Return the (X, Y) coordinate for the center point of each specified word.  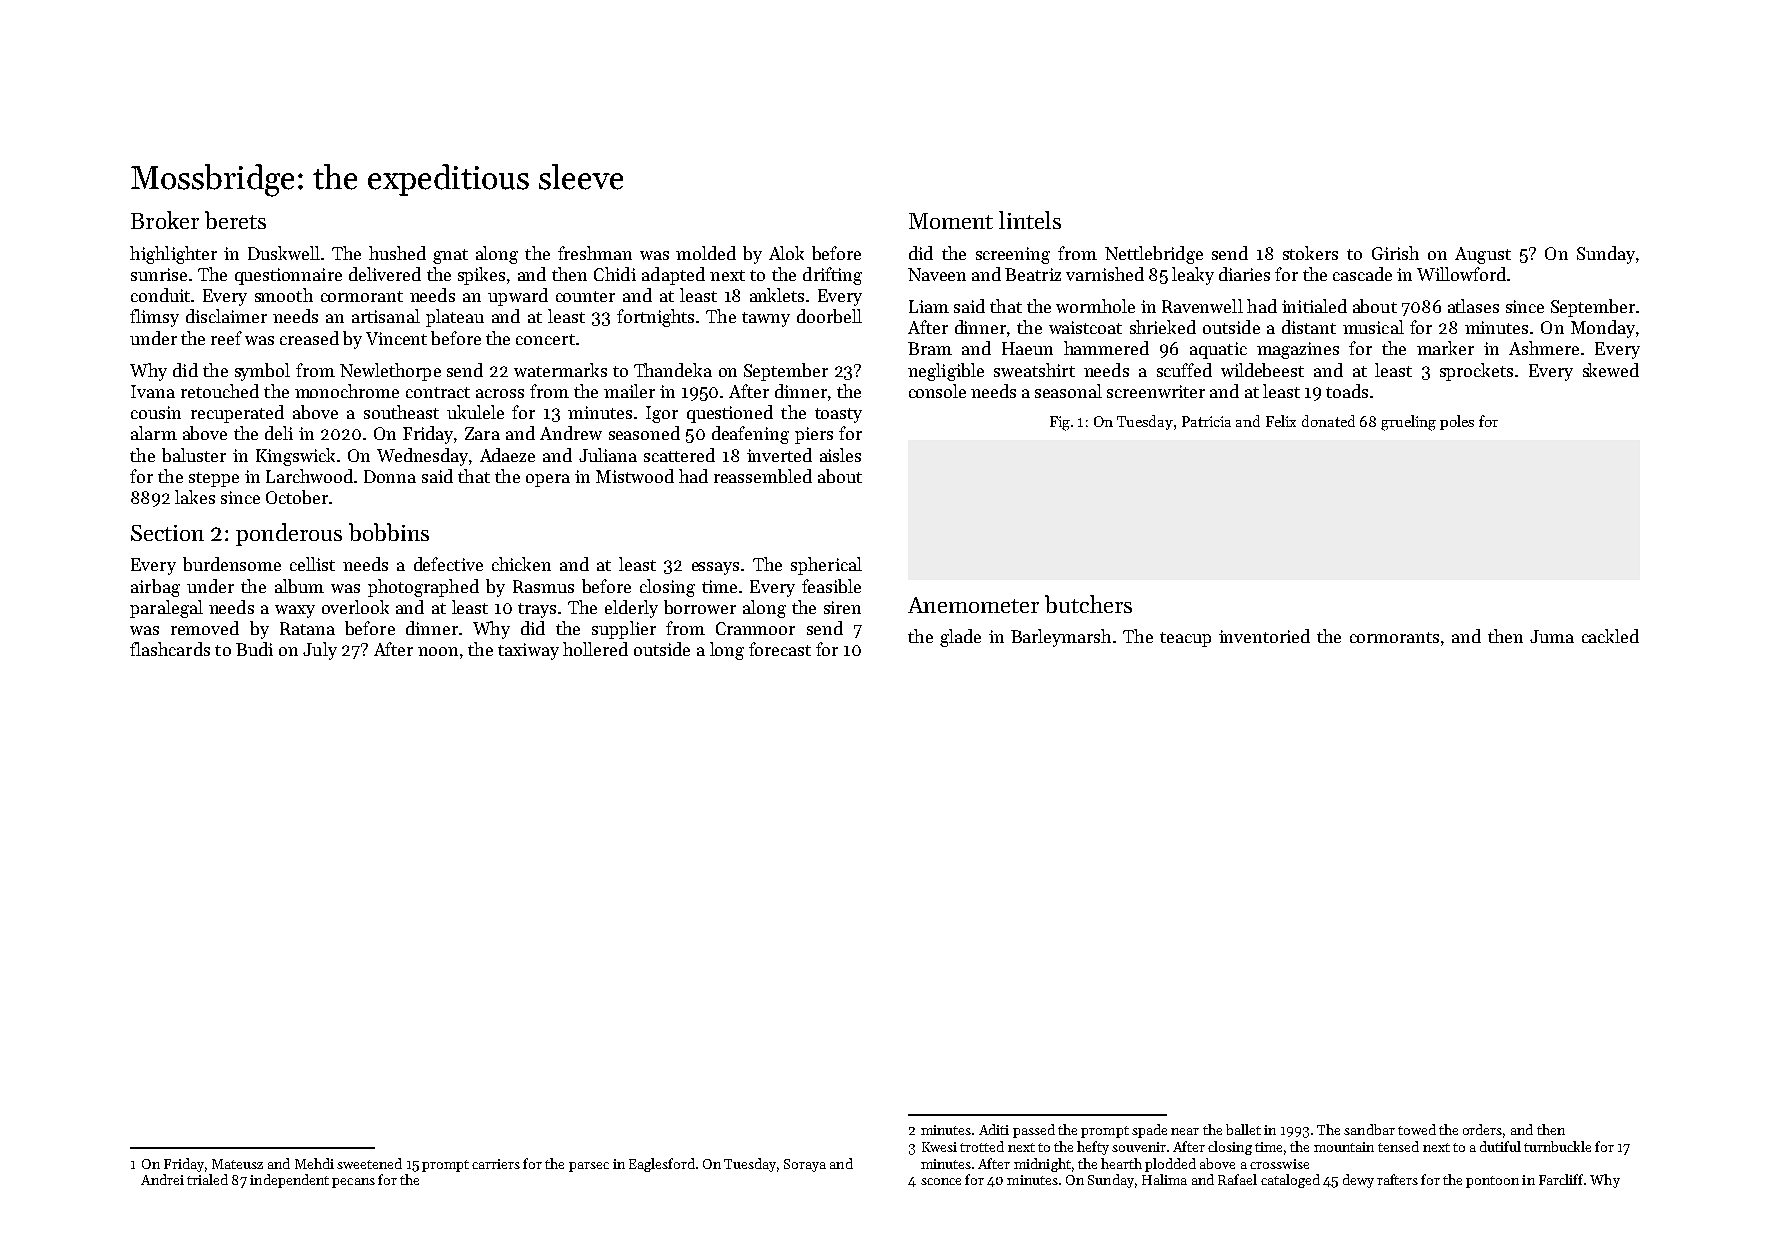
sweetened (369, 1163)
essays (715, 568)
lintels (1030, 220)
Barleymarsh (1061, 638)
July (320, 651)
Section (167, 533)
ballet (1243, 1129)
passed (1034, 1131)
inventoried (1264, 636)
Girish (1395, 253)
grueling (1408, 423)
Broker (165, 220)
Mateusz (237, 1164)
